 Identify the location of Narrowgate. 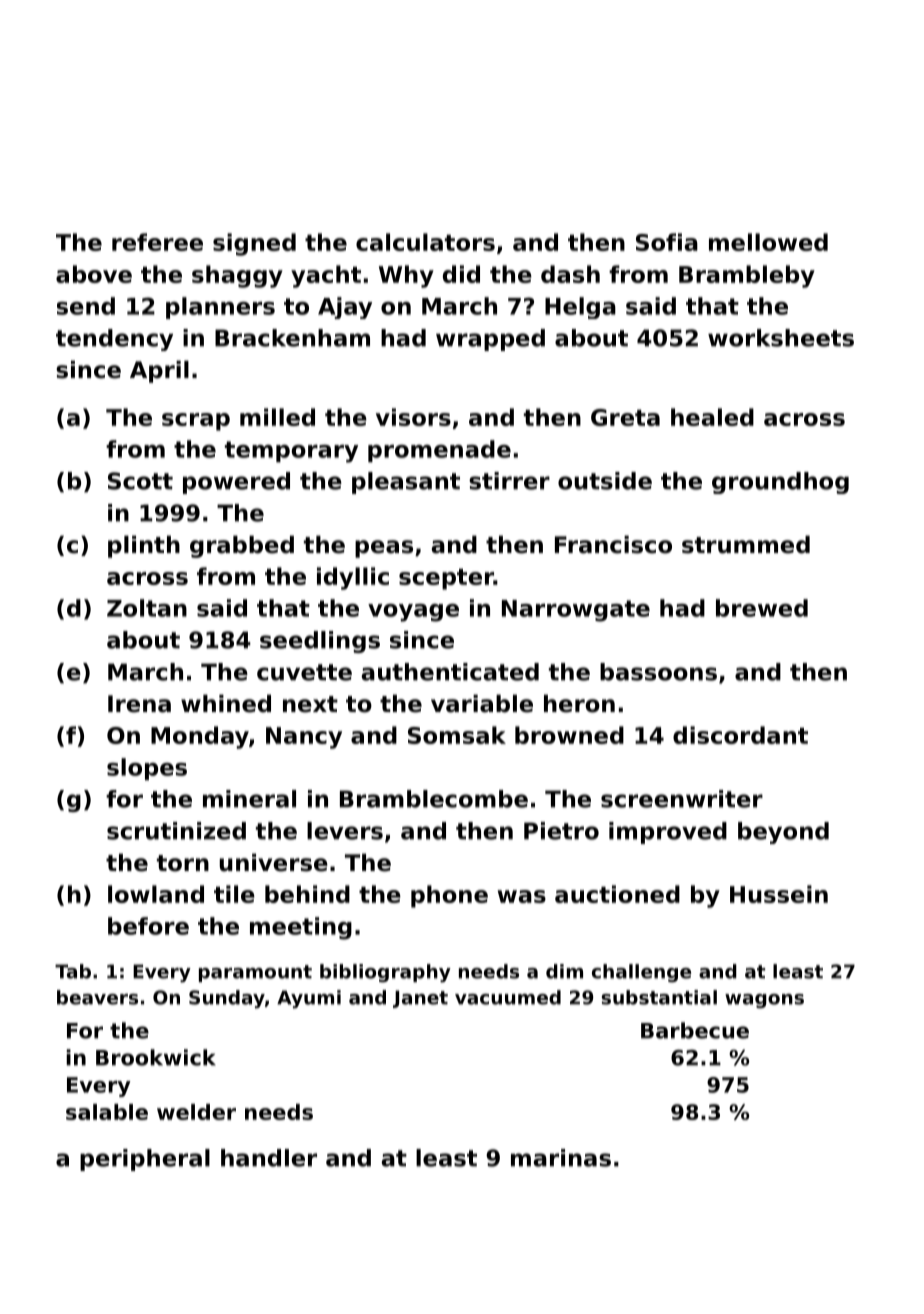
(576, 611).
